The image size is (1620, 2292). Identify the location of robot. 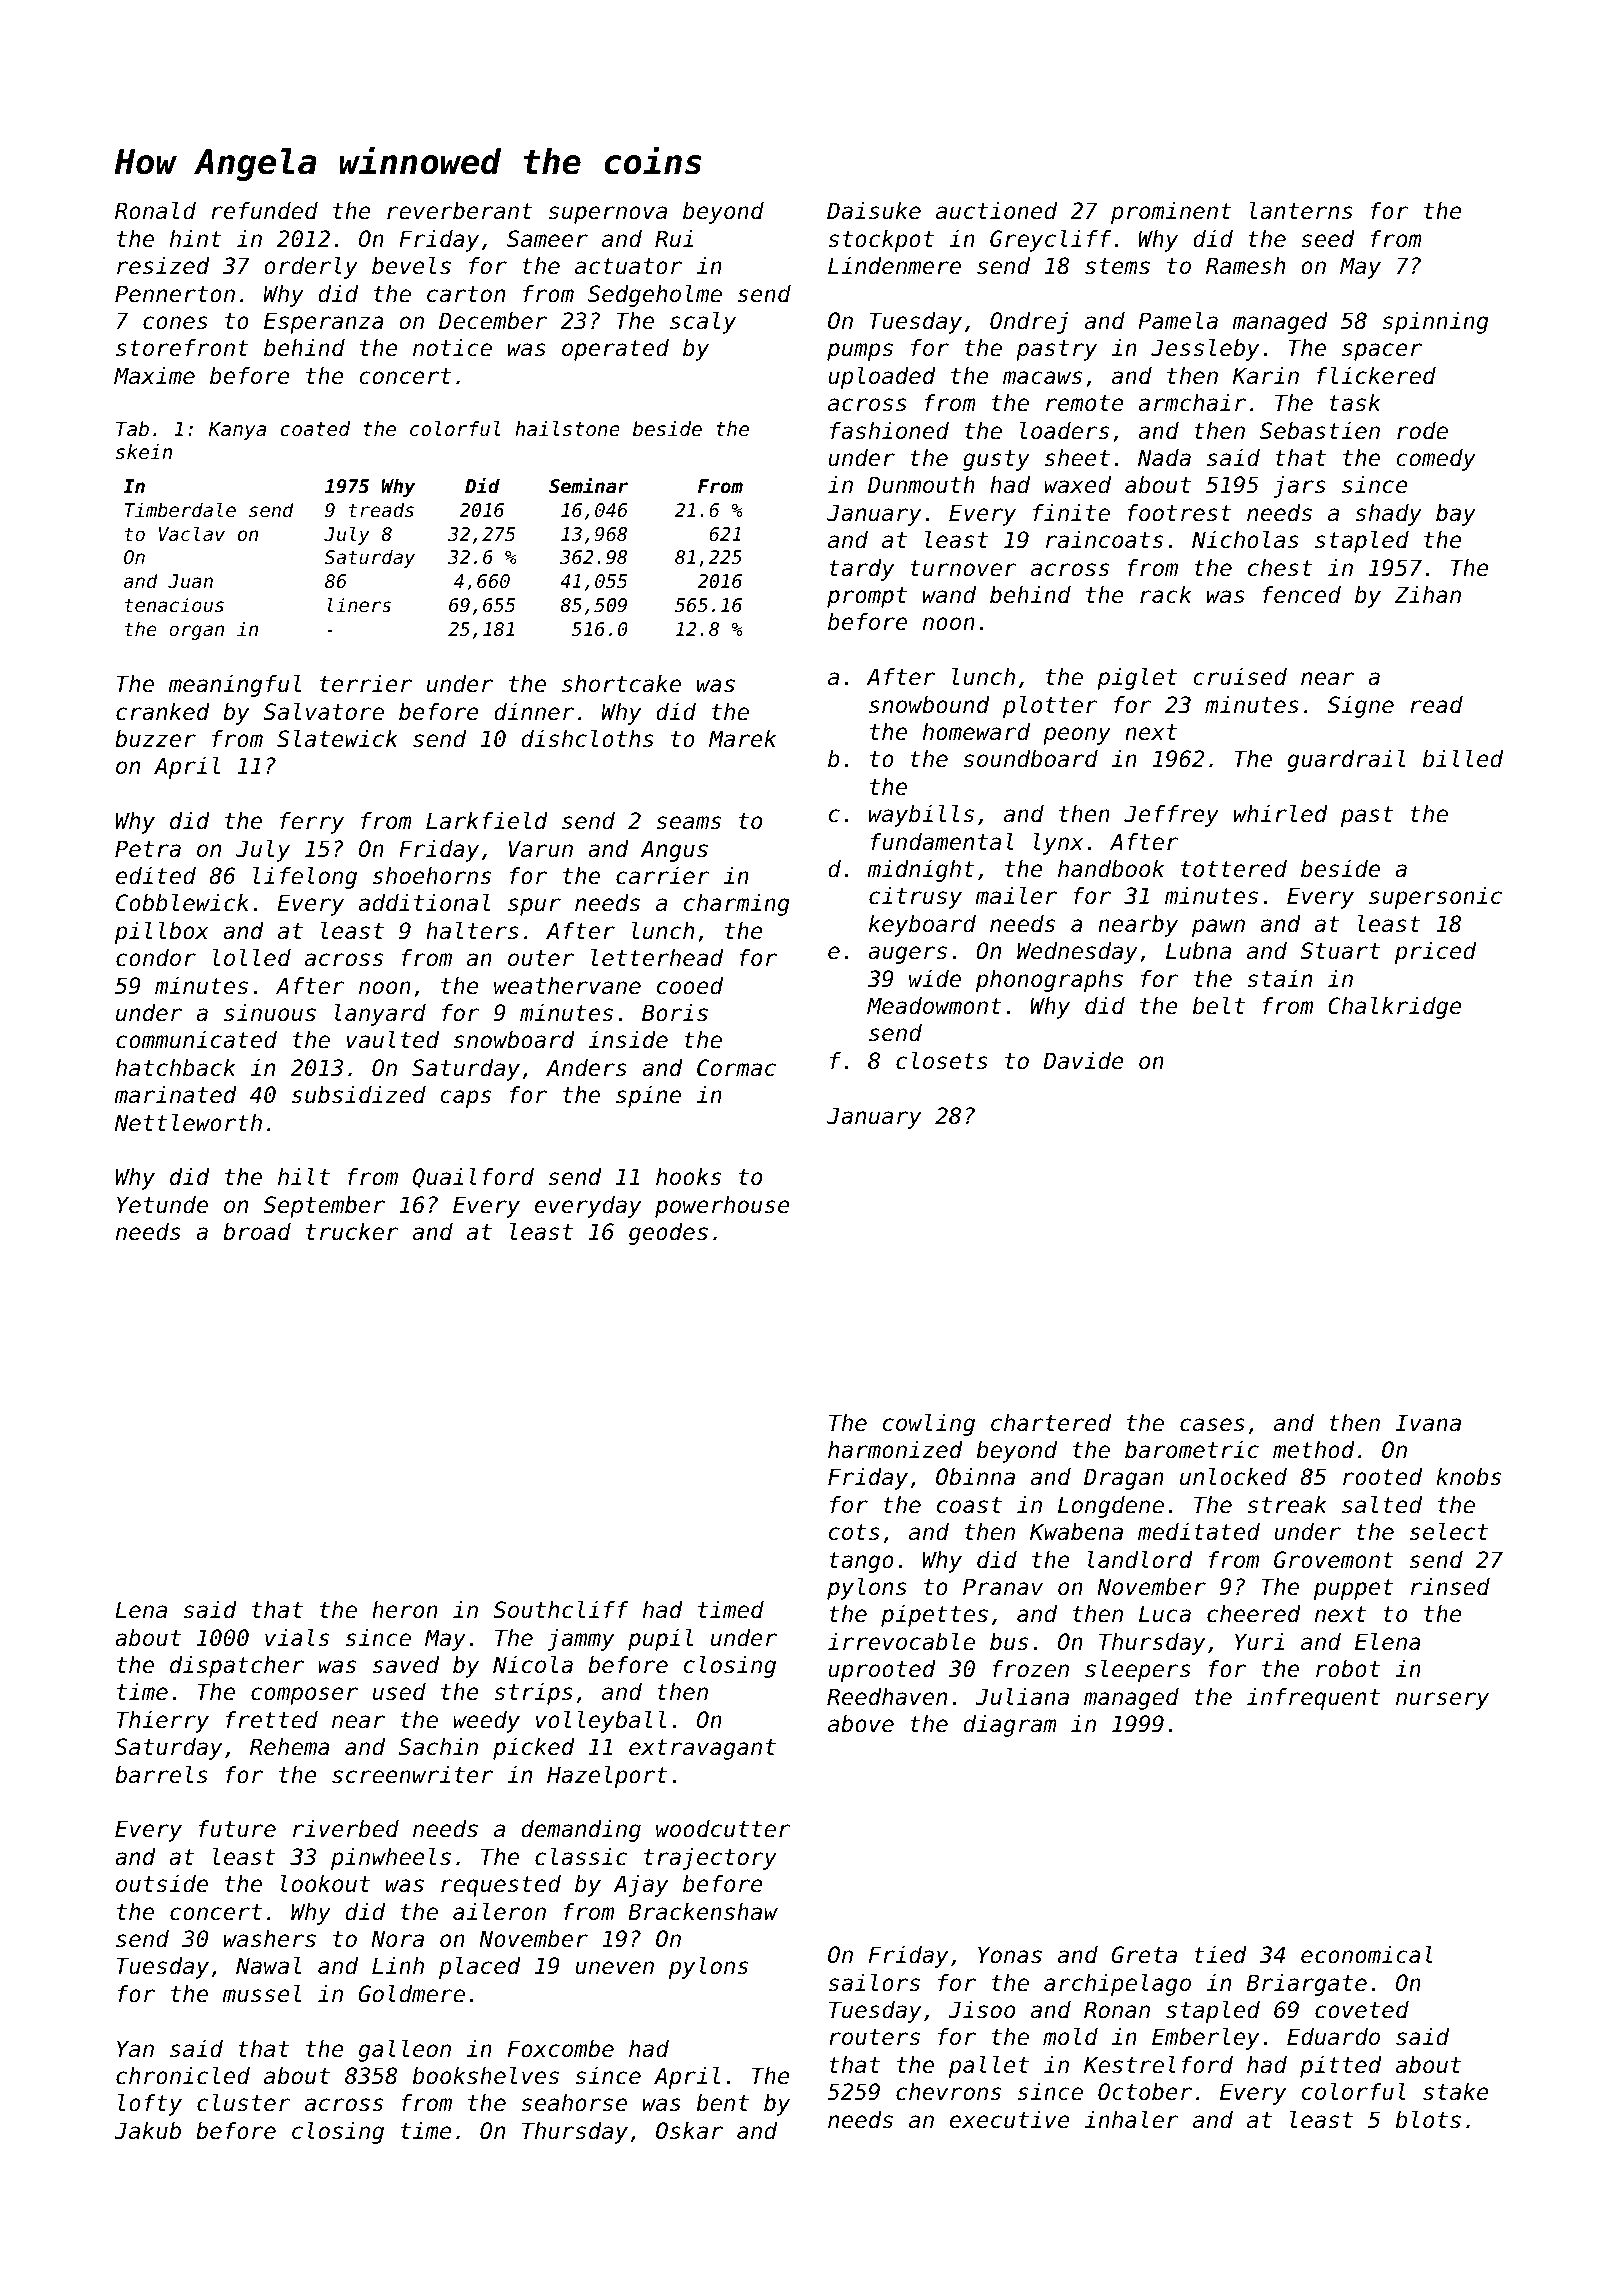
(1348, 1669).
